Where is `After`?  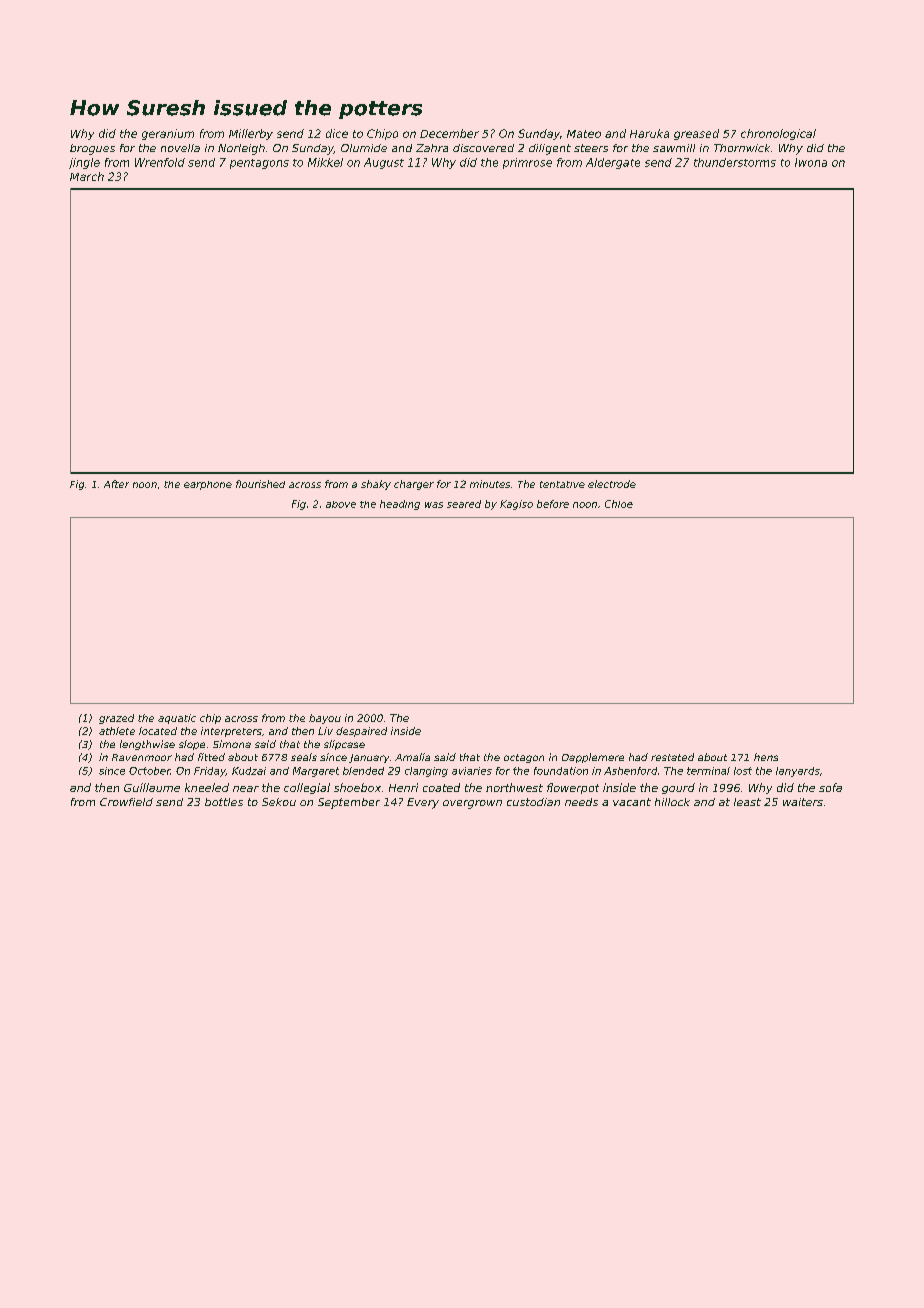 After is located at coordinates (116, 484).
